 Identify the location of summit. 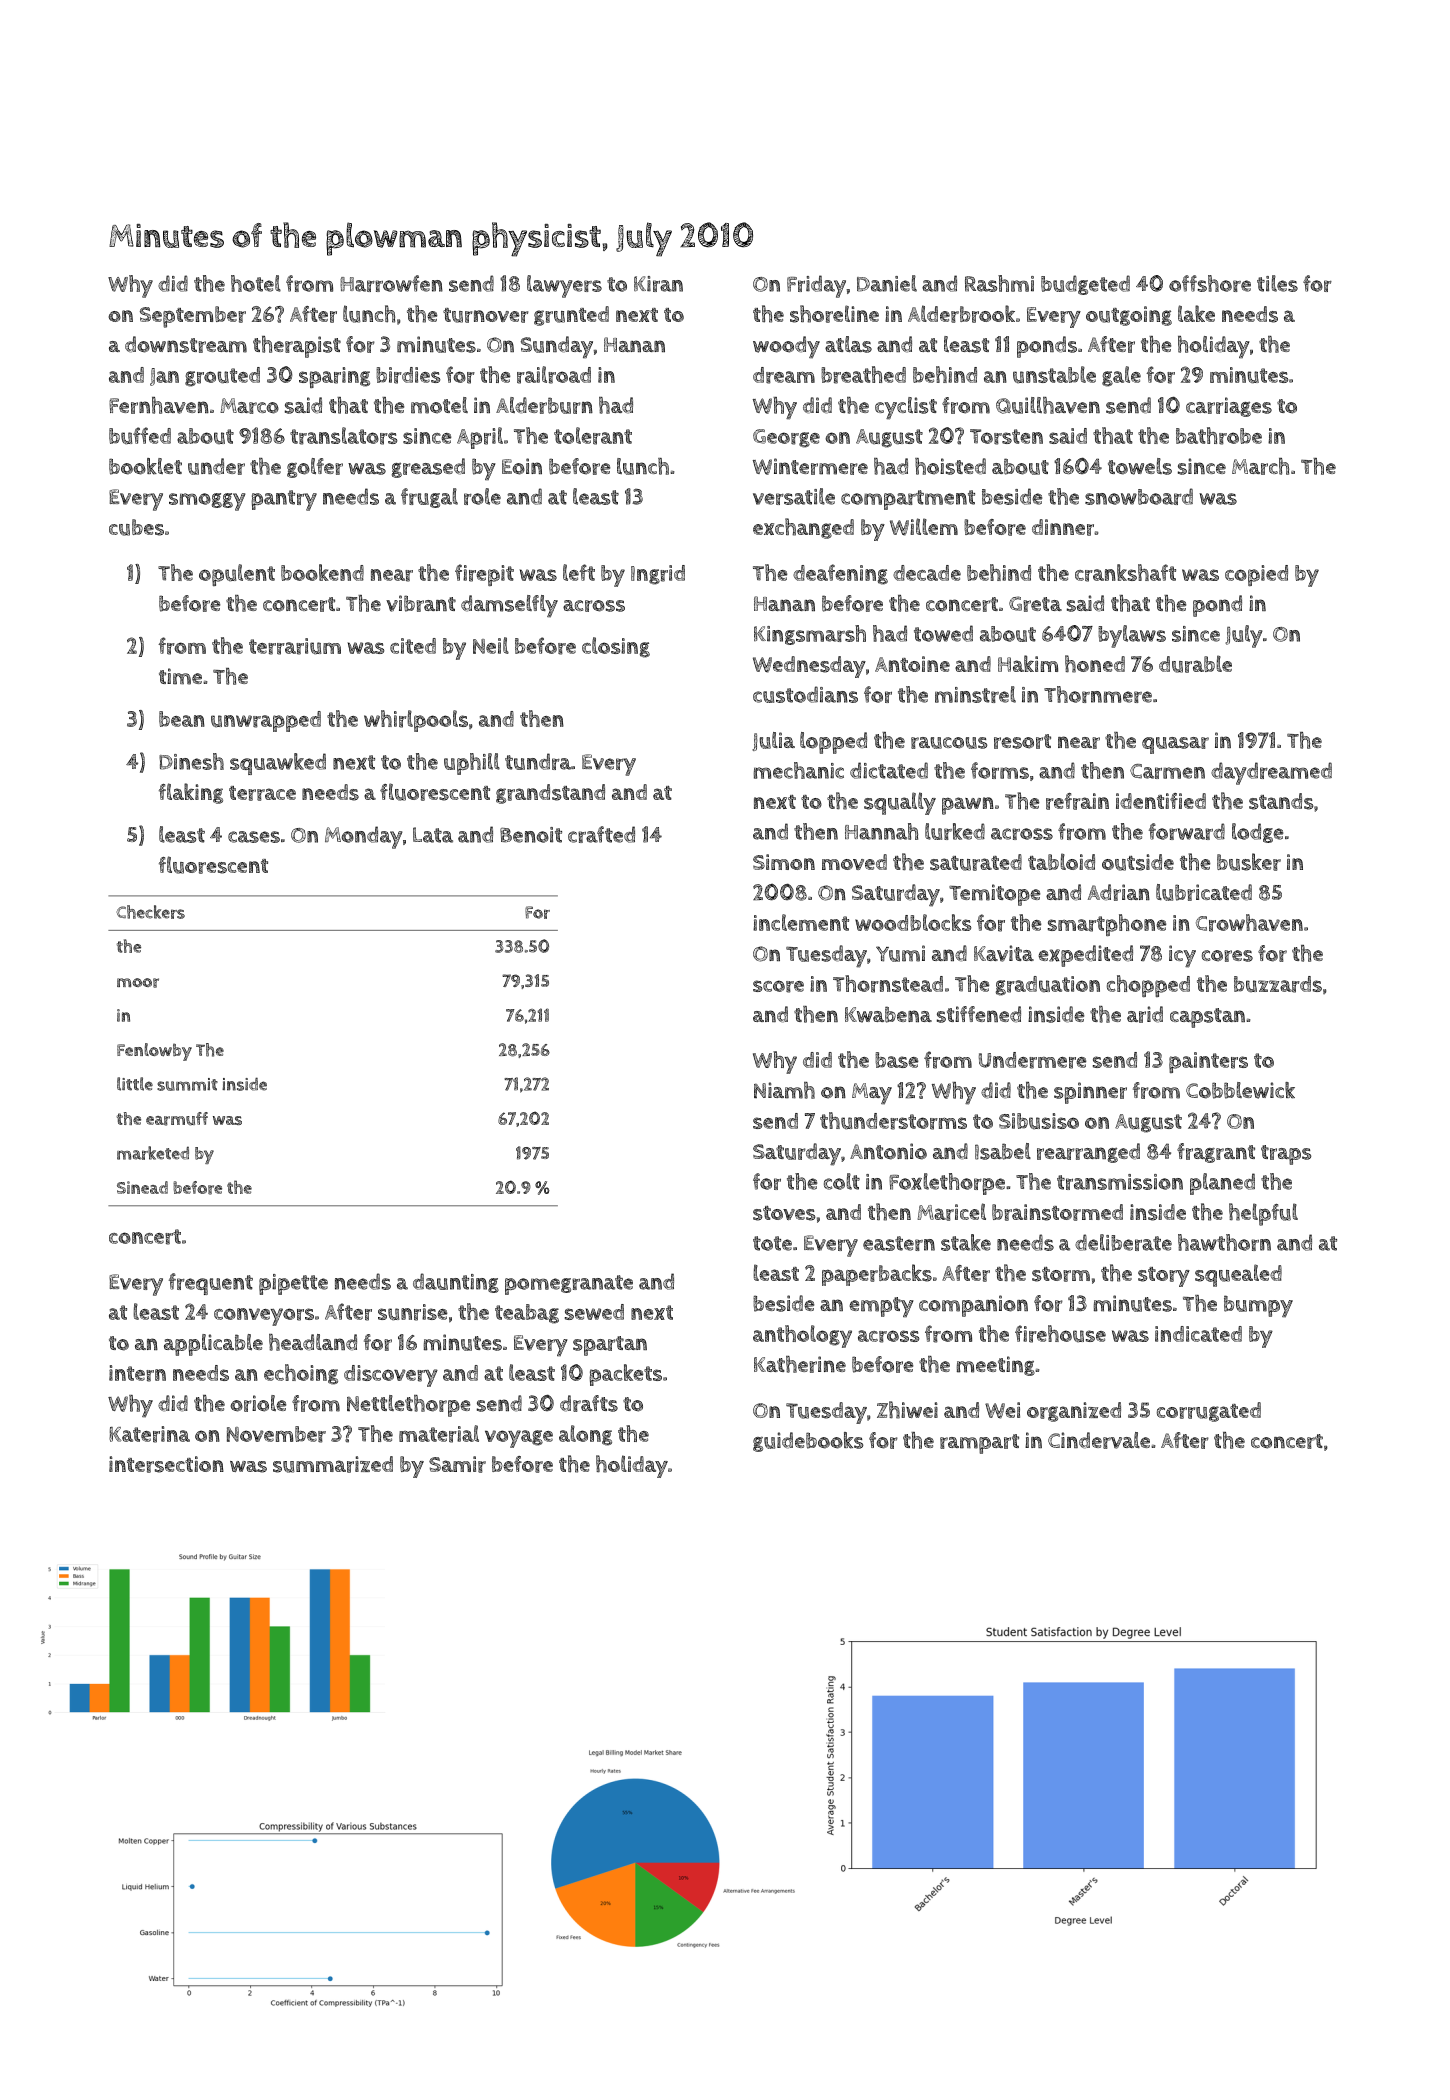
(187, 1084).
